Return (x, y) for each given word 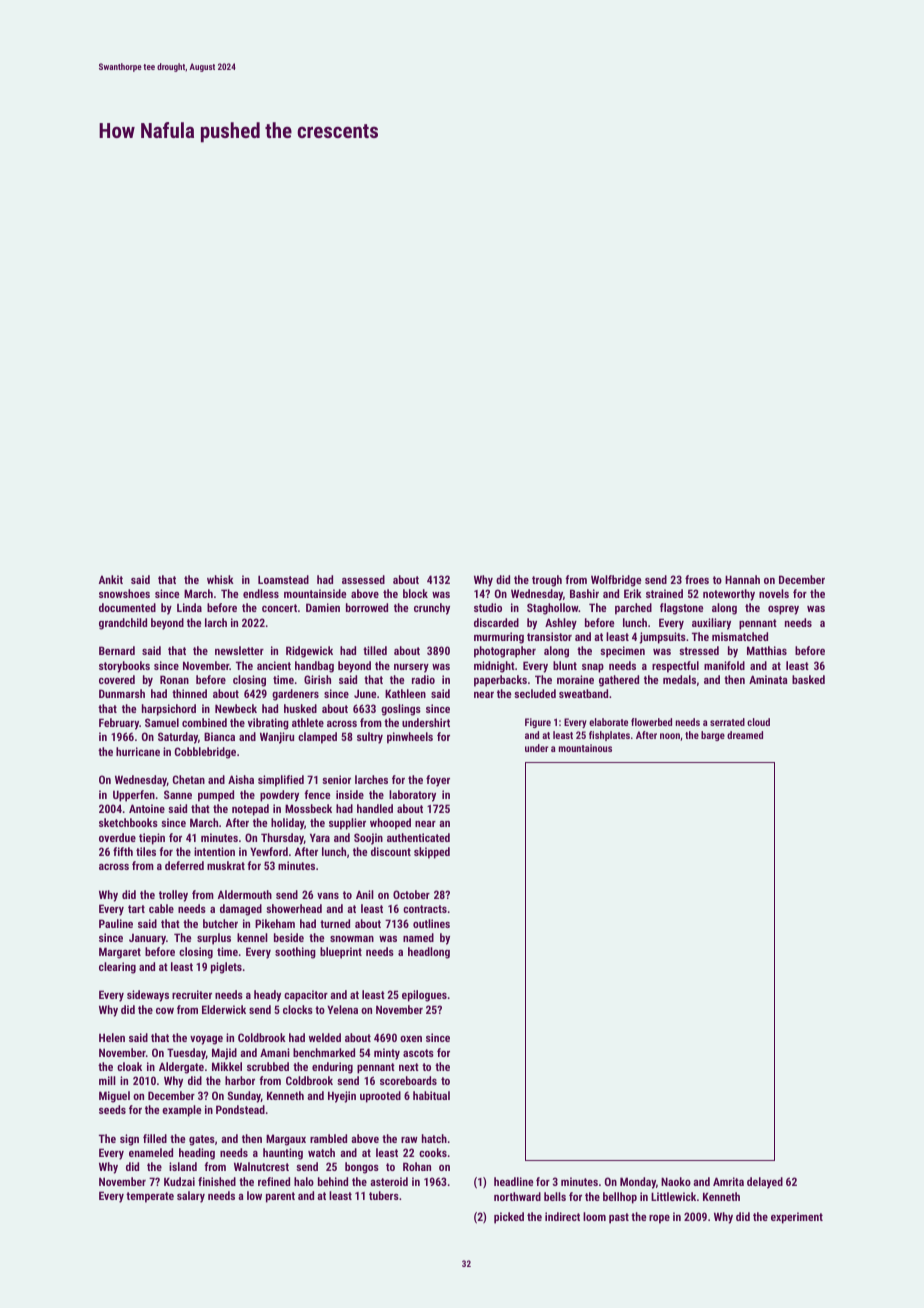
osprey (783, 610)
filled (155, 1138)
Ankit (111, 579)
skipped (432, 853)
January (147, 939)
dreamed (745, 735)
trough (547, 581)
